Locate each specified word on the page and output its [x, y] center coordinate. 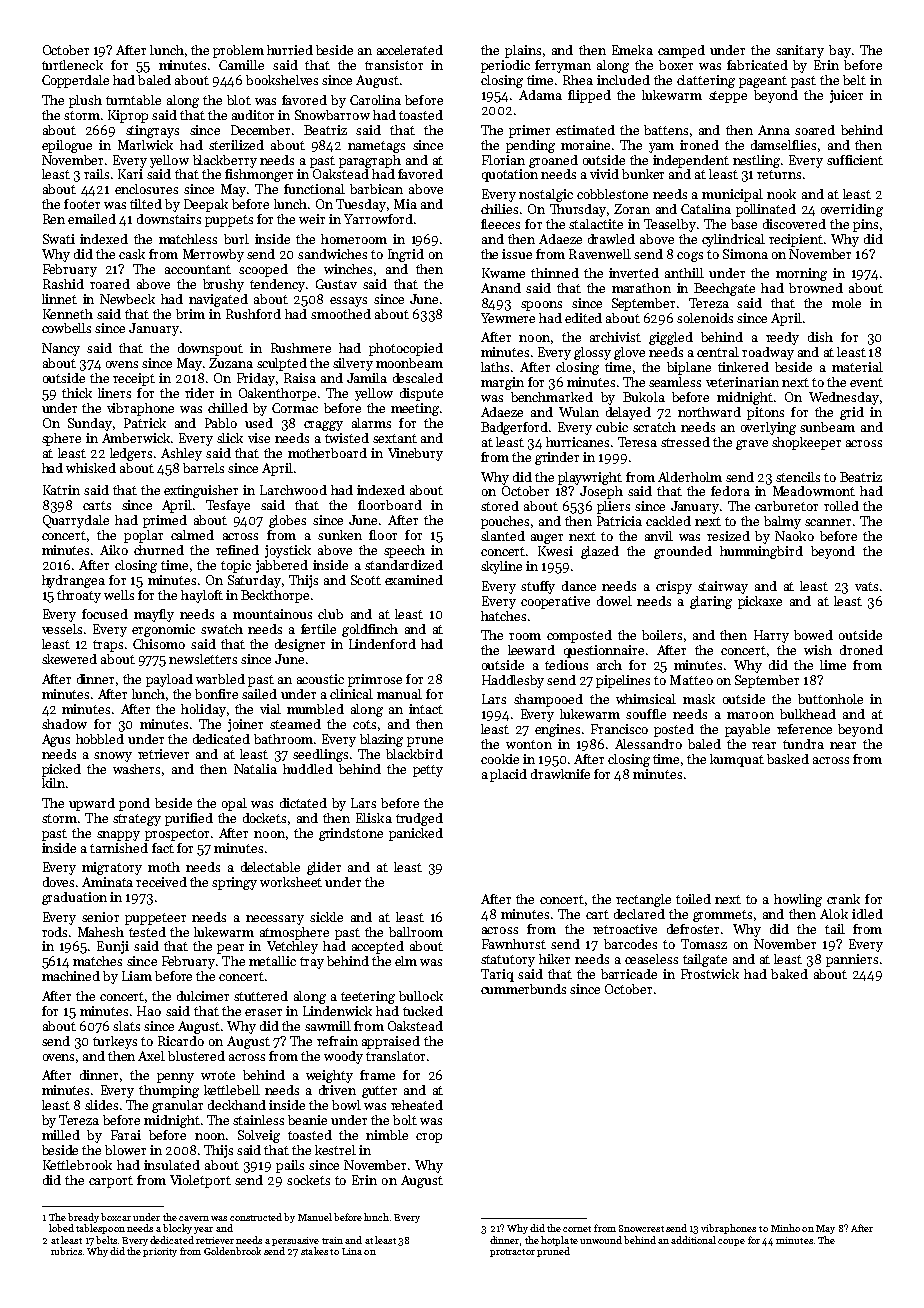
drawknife [560, 774]
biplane [689, 368]
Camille [241, 65]
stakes [314, 1251]
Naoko [794, 536]
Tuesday [361, 205]
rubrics [66, 1251]
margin [502, 383]
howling [798, 900]
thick [77, 393]
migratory [112, 868]
